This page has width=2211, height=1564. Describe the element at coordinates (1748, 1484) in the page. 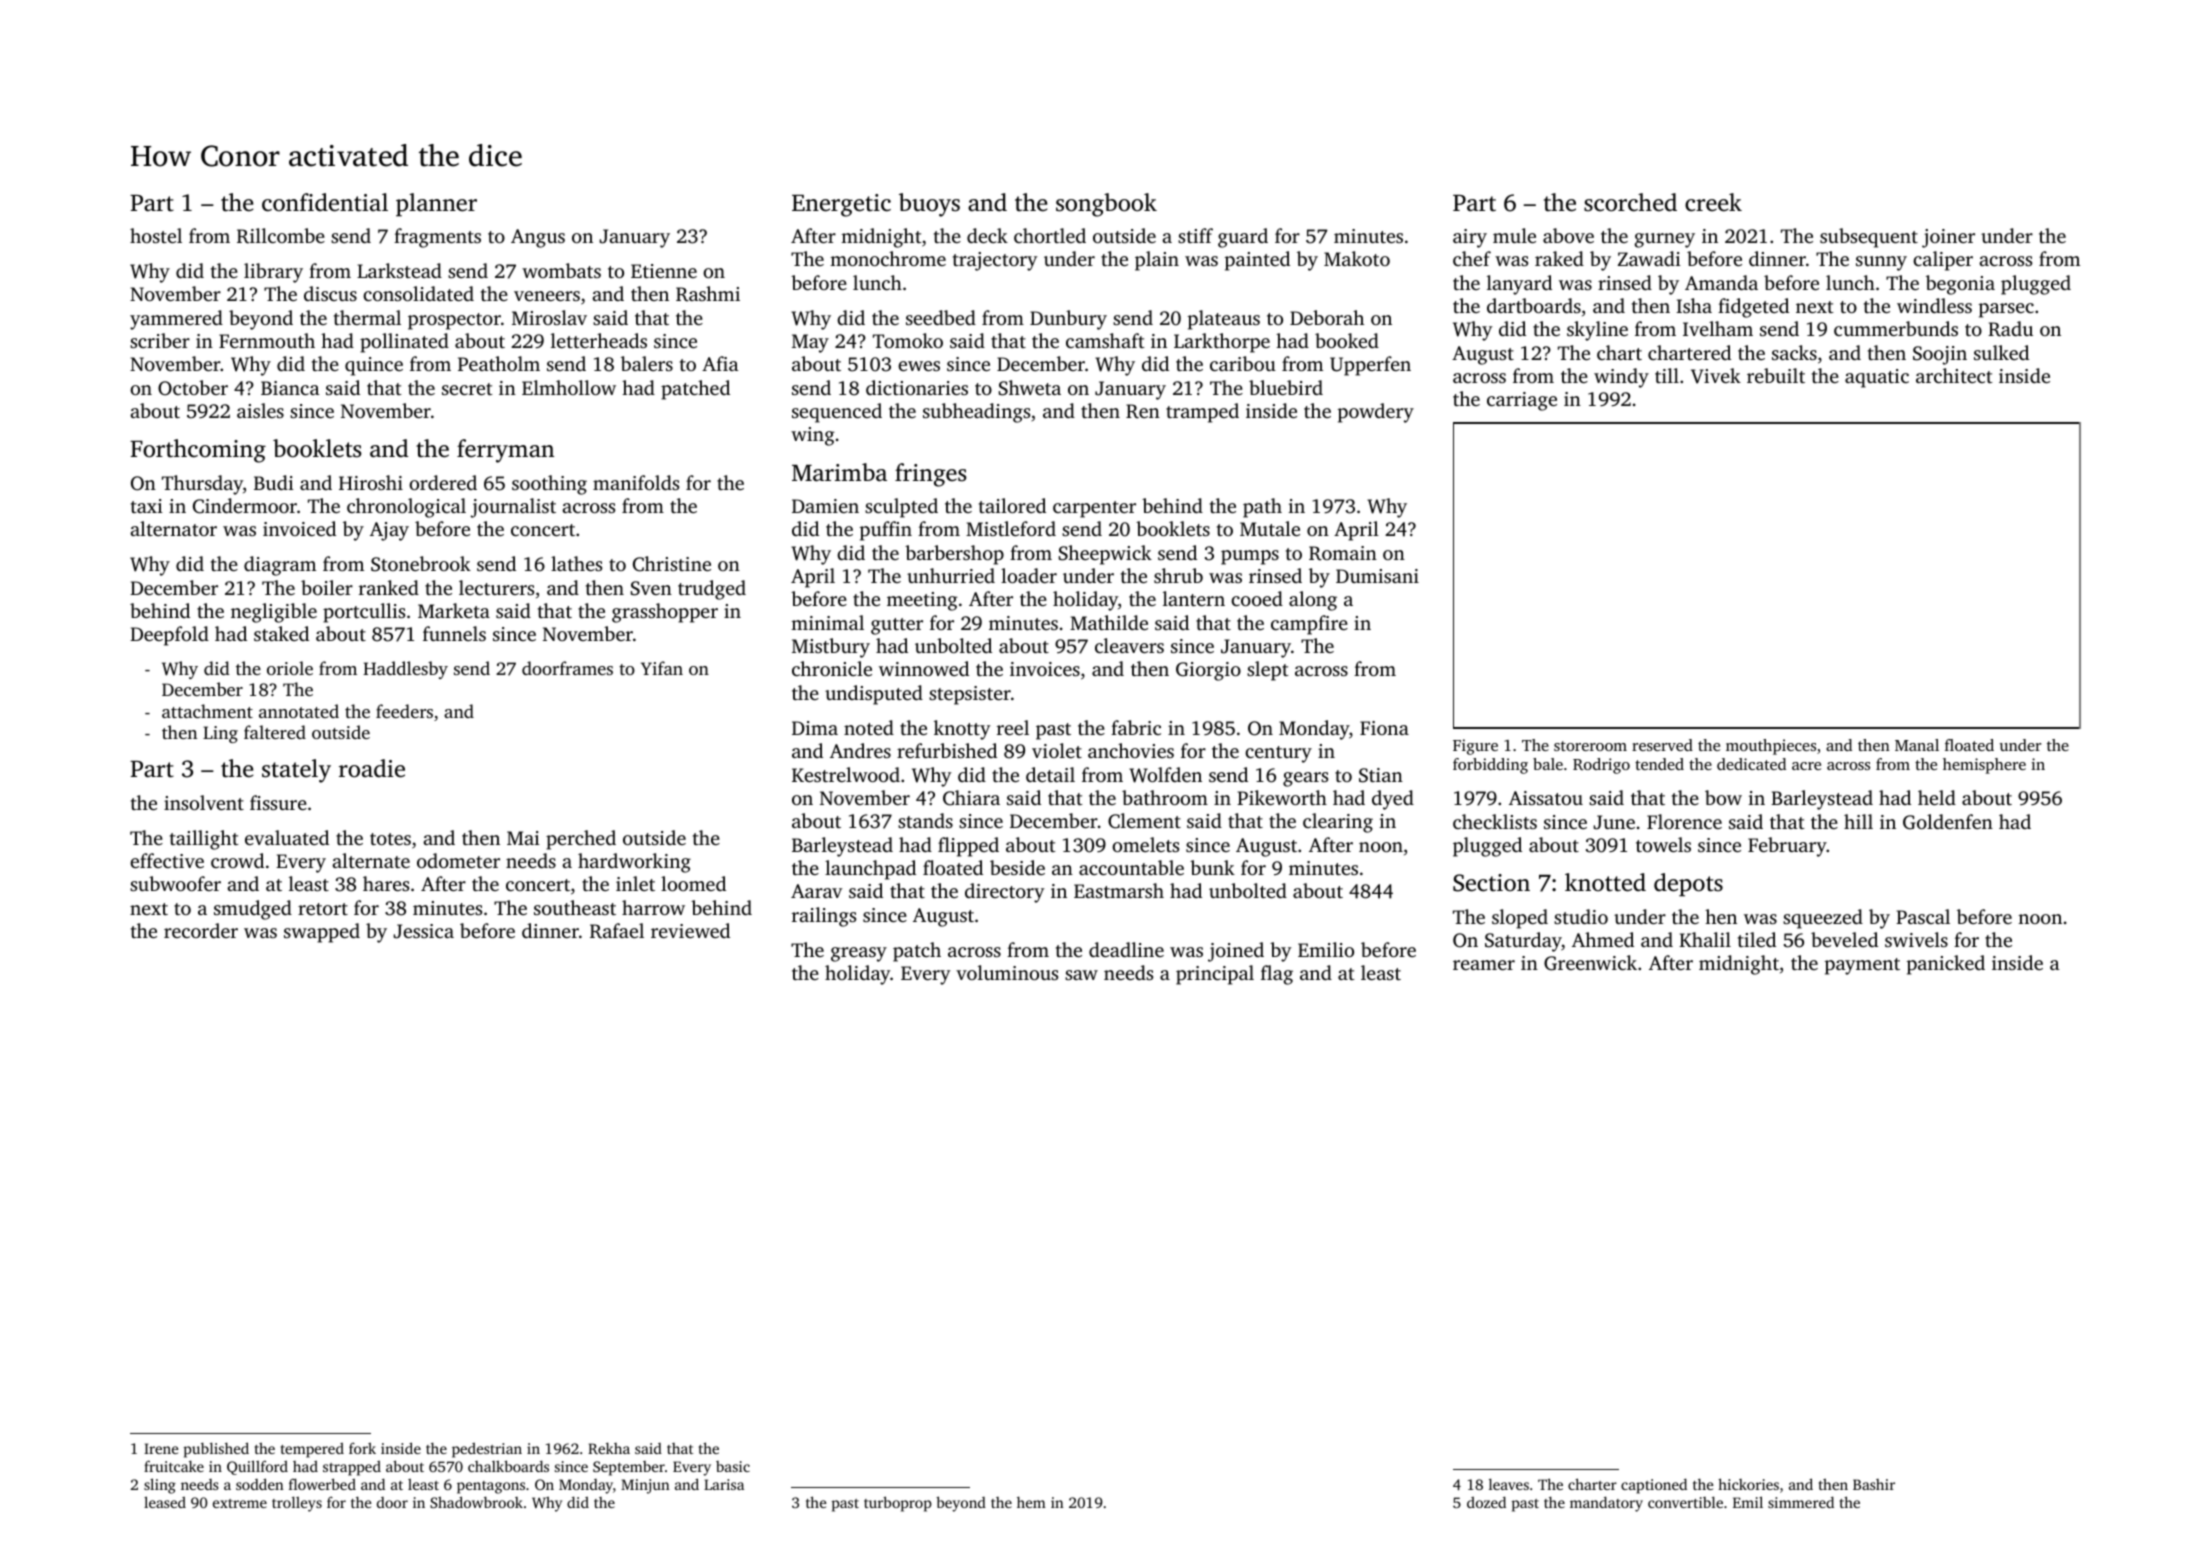

I see `hickories` at that location.
